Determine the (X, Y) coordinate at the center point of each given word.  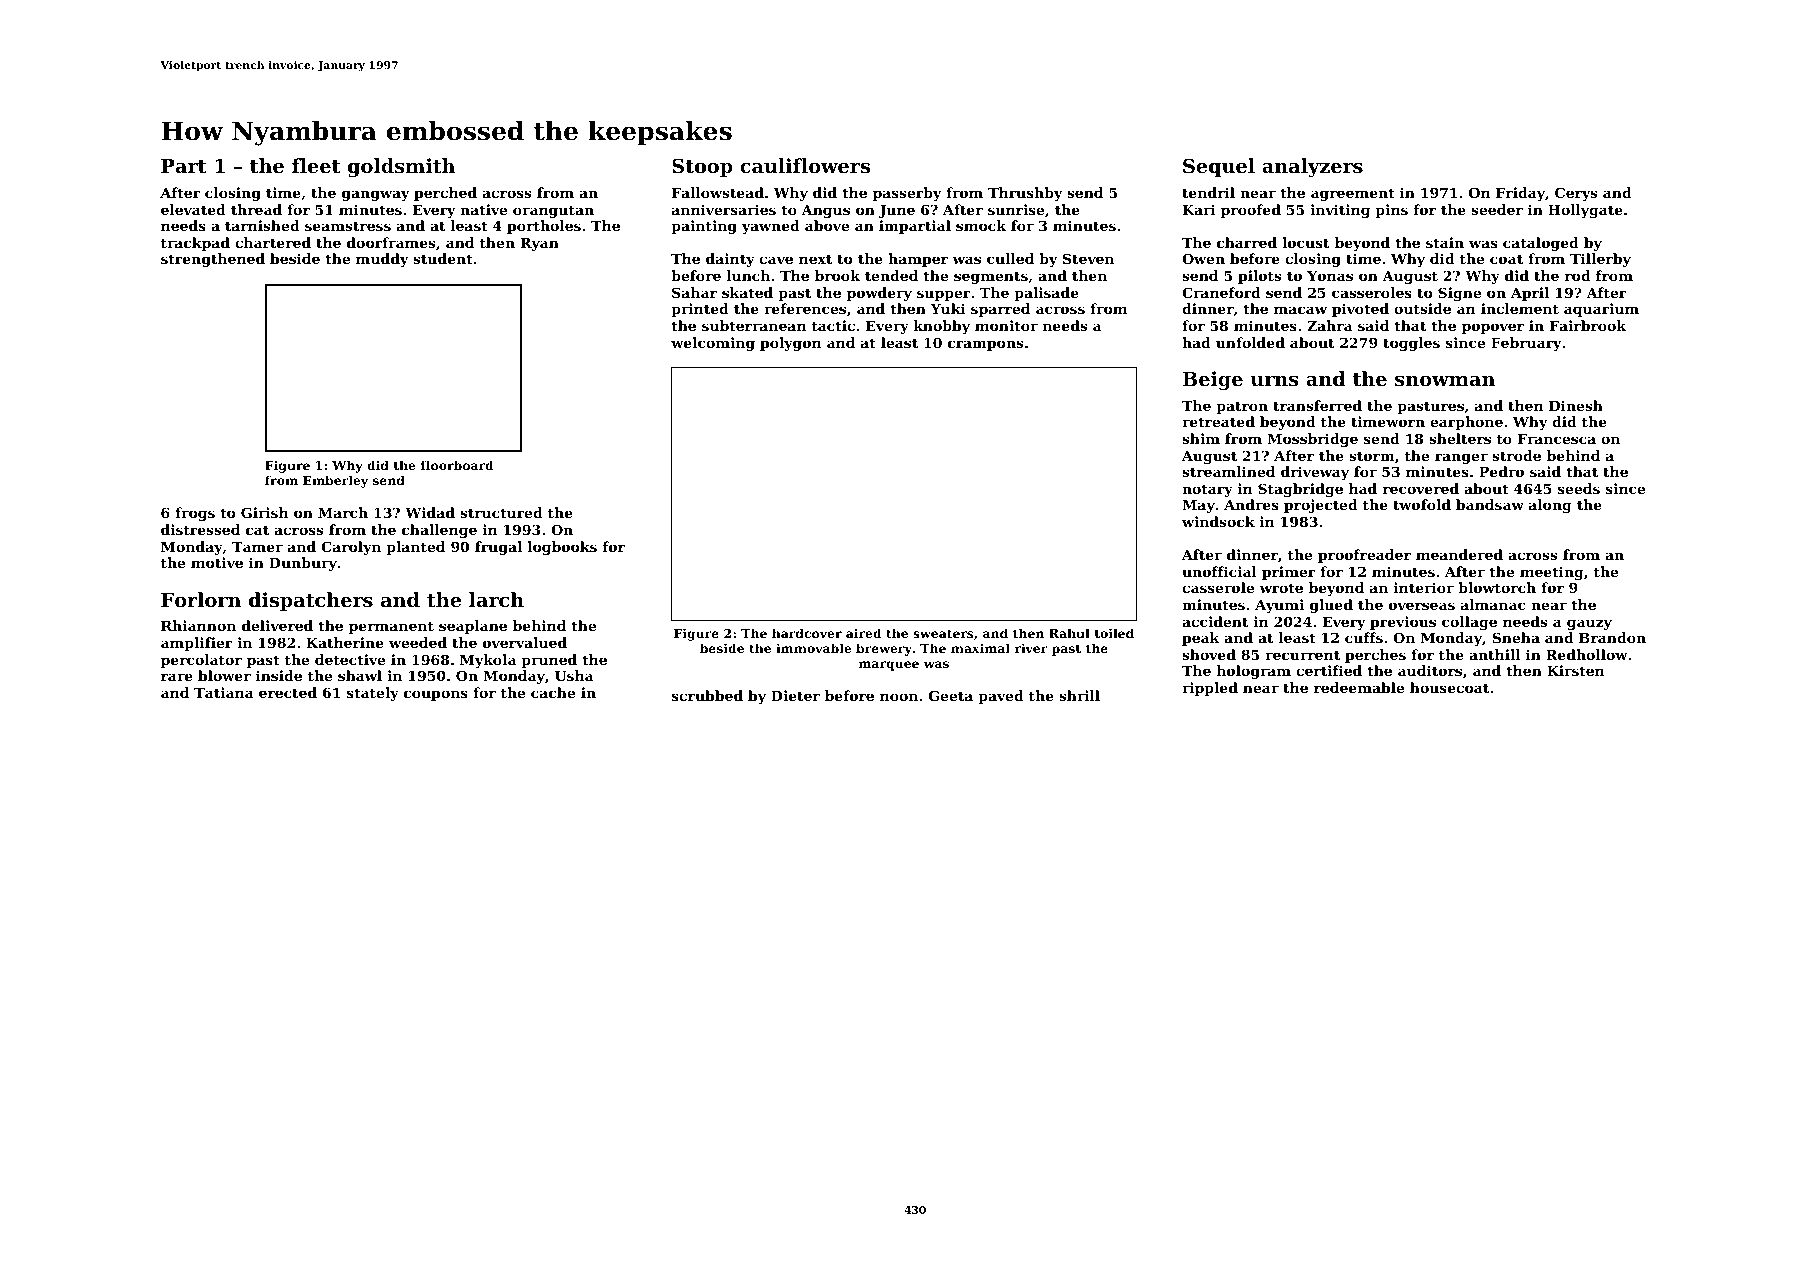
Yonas (1330, 276)
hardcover (807, 633)
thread (256, 209)
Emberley (335, 481)
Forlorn (201, 599)
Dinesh (1576, 405)
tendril (1208, 192)
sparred (1000, 310)
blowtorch (1497, 587)
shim (1201, 438)
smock (981, 225)
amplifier (197, 644)
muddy (382, 260)
